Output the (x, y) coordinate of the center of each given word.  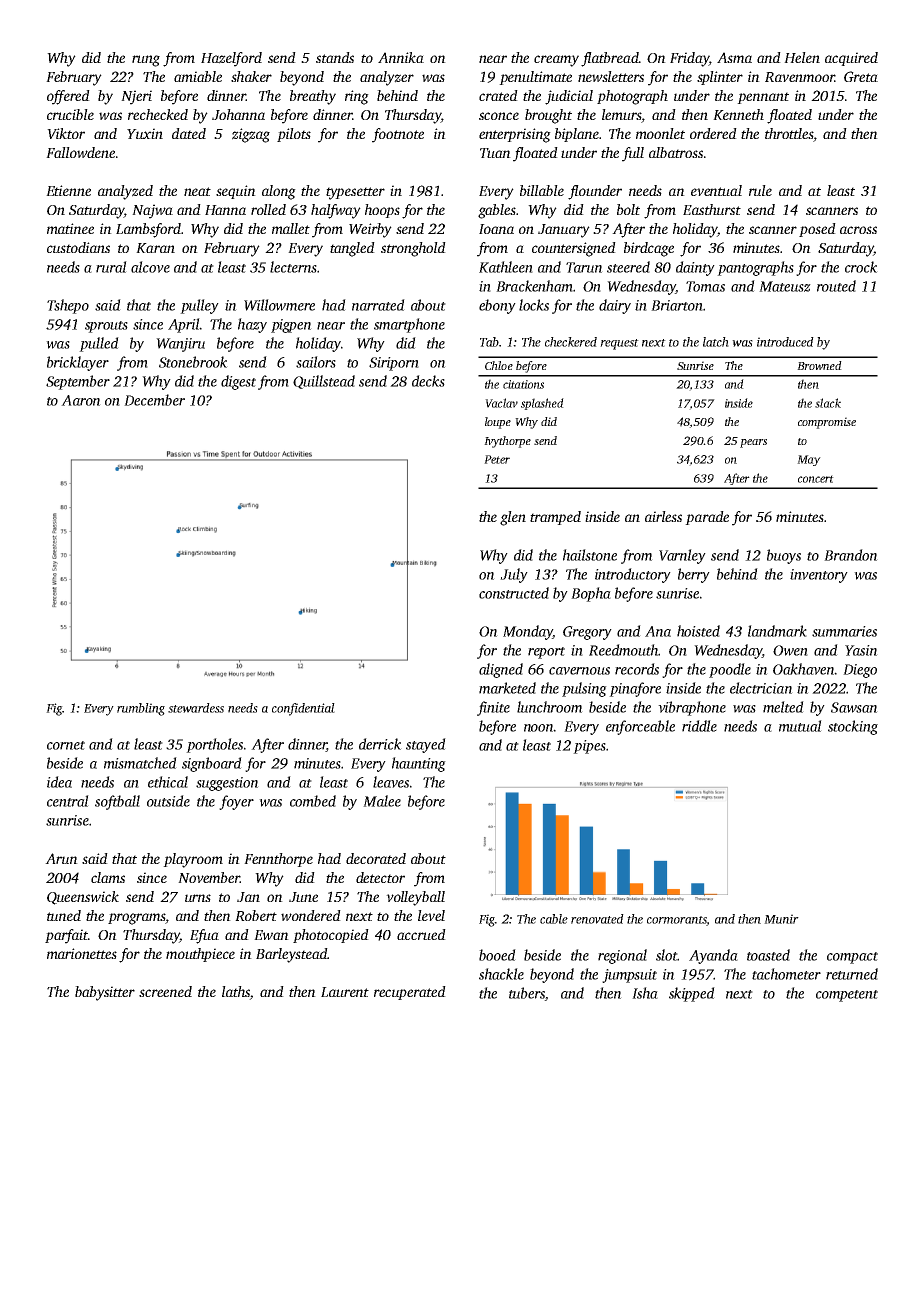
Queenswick (83, 898)
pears (753, 443)
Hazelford (231, 59)
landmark (777, 631)
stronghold (413, 249)
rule (760, 190)
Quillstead (324, 382)
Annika (401, 57)
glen (513, 518)
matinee (70, 228)
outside (168, 801)
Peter (497, 459)
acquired (851, 59)
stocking (853, 727)
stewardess (196, 708)
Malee (382, 801)
